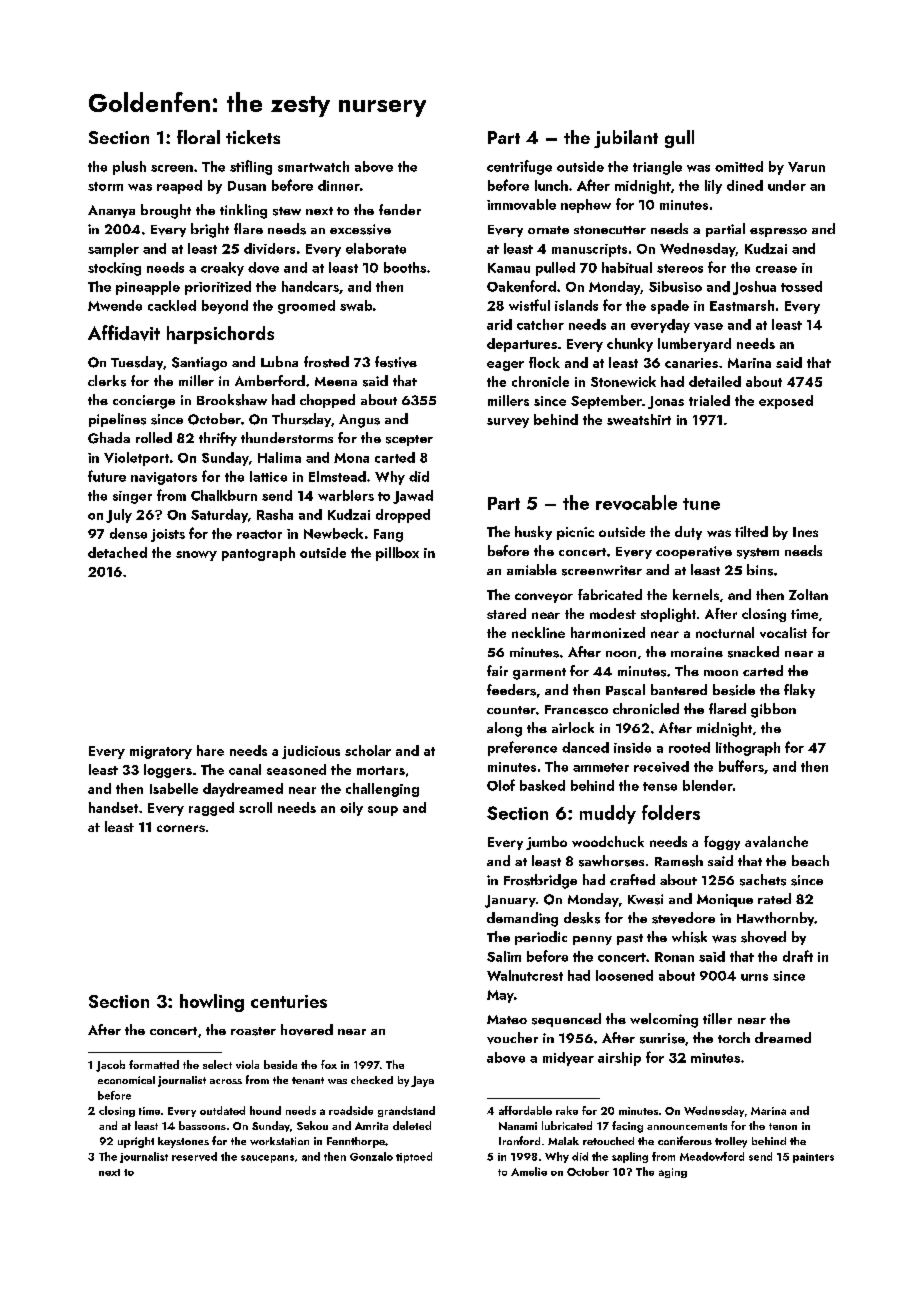 This screenshot has width=924, height=1314. What do you see at coordinates (511, 690) in the screenshot?
I see `feeders` at bounding box center [511, 690].
